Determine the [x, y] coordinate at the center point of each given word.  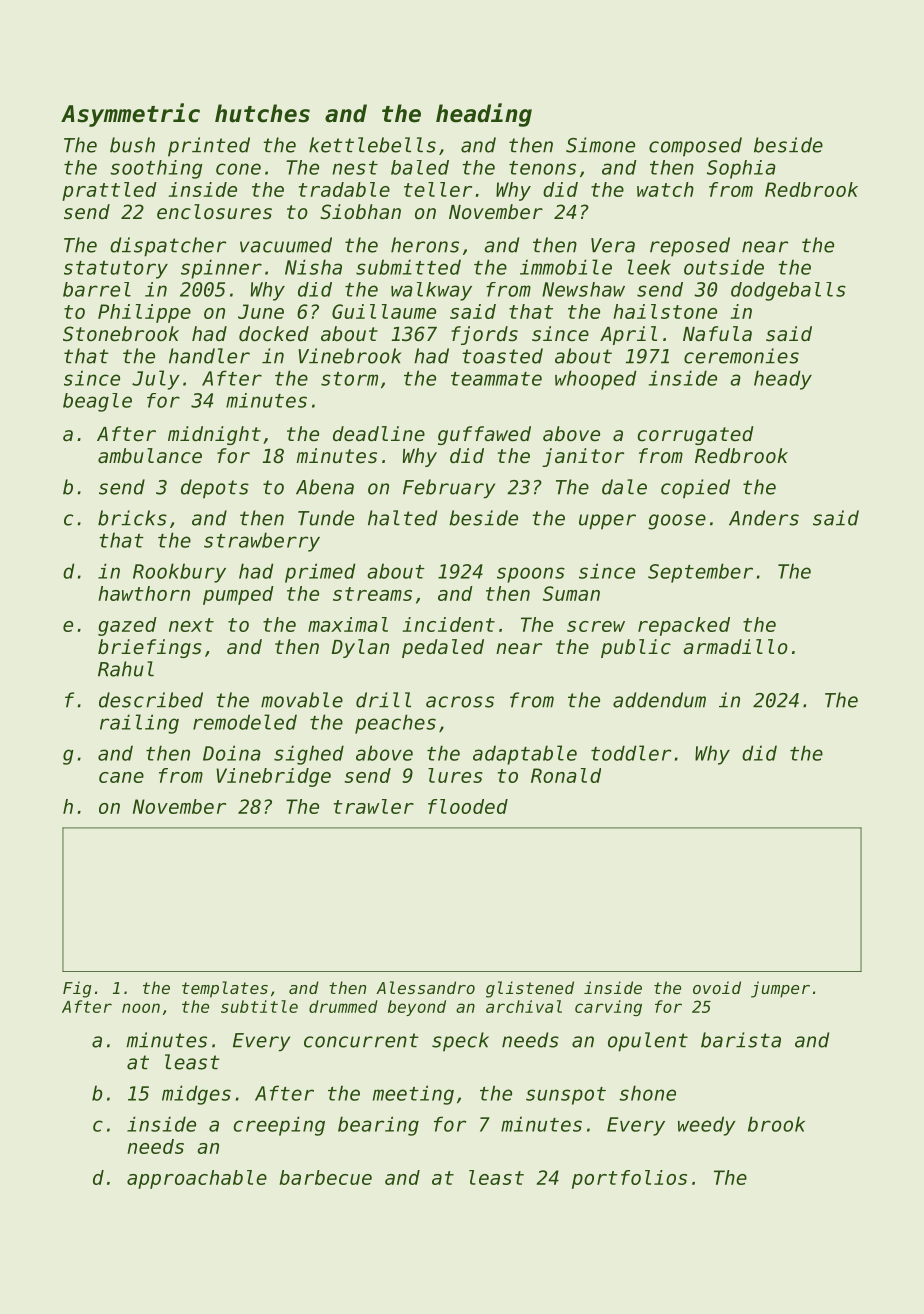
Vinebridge [273, 777]
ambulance [150, 456]
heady [783, 380]
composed [695, 147]
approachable [197, 1179]
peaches [395, 724]
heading [484, 115]
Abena [325, 487]
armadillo [735, 647]
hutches [262, 113]
